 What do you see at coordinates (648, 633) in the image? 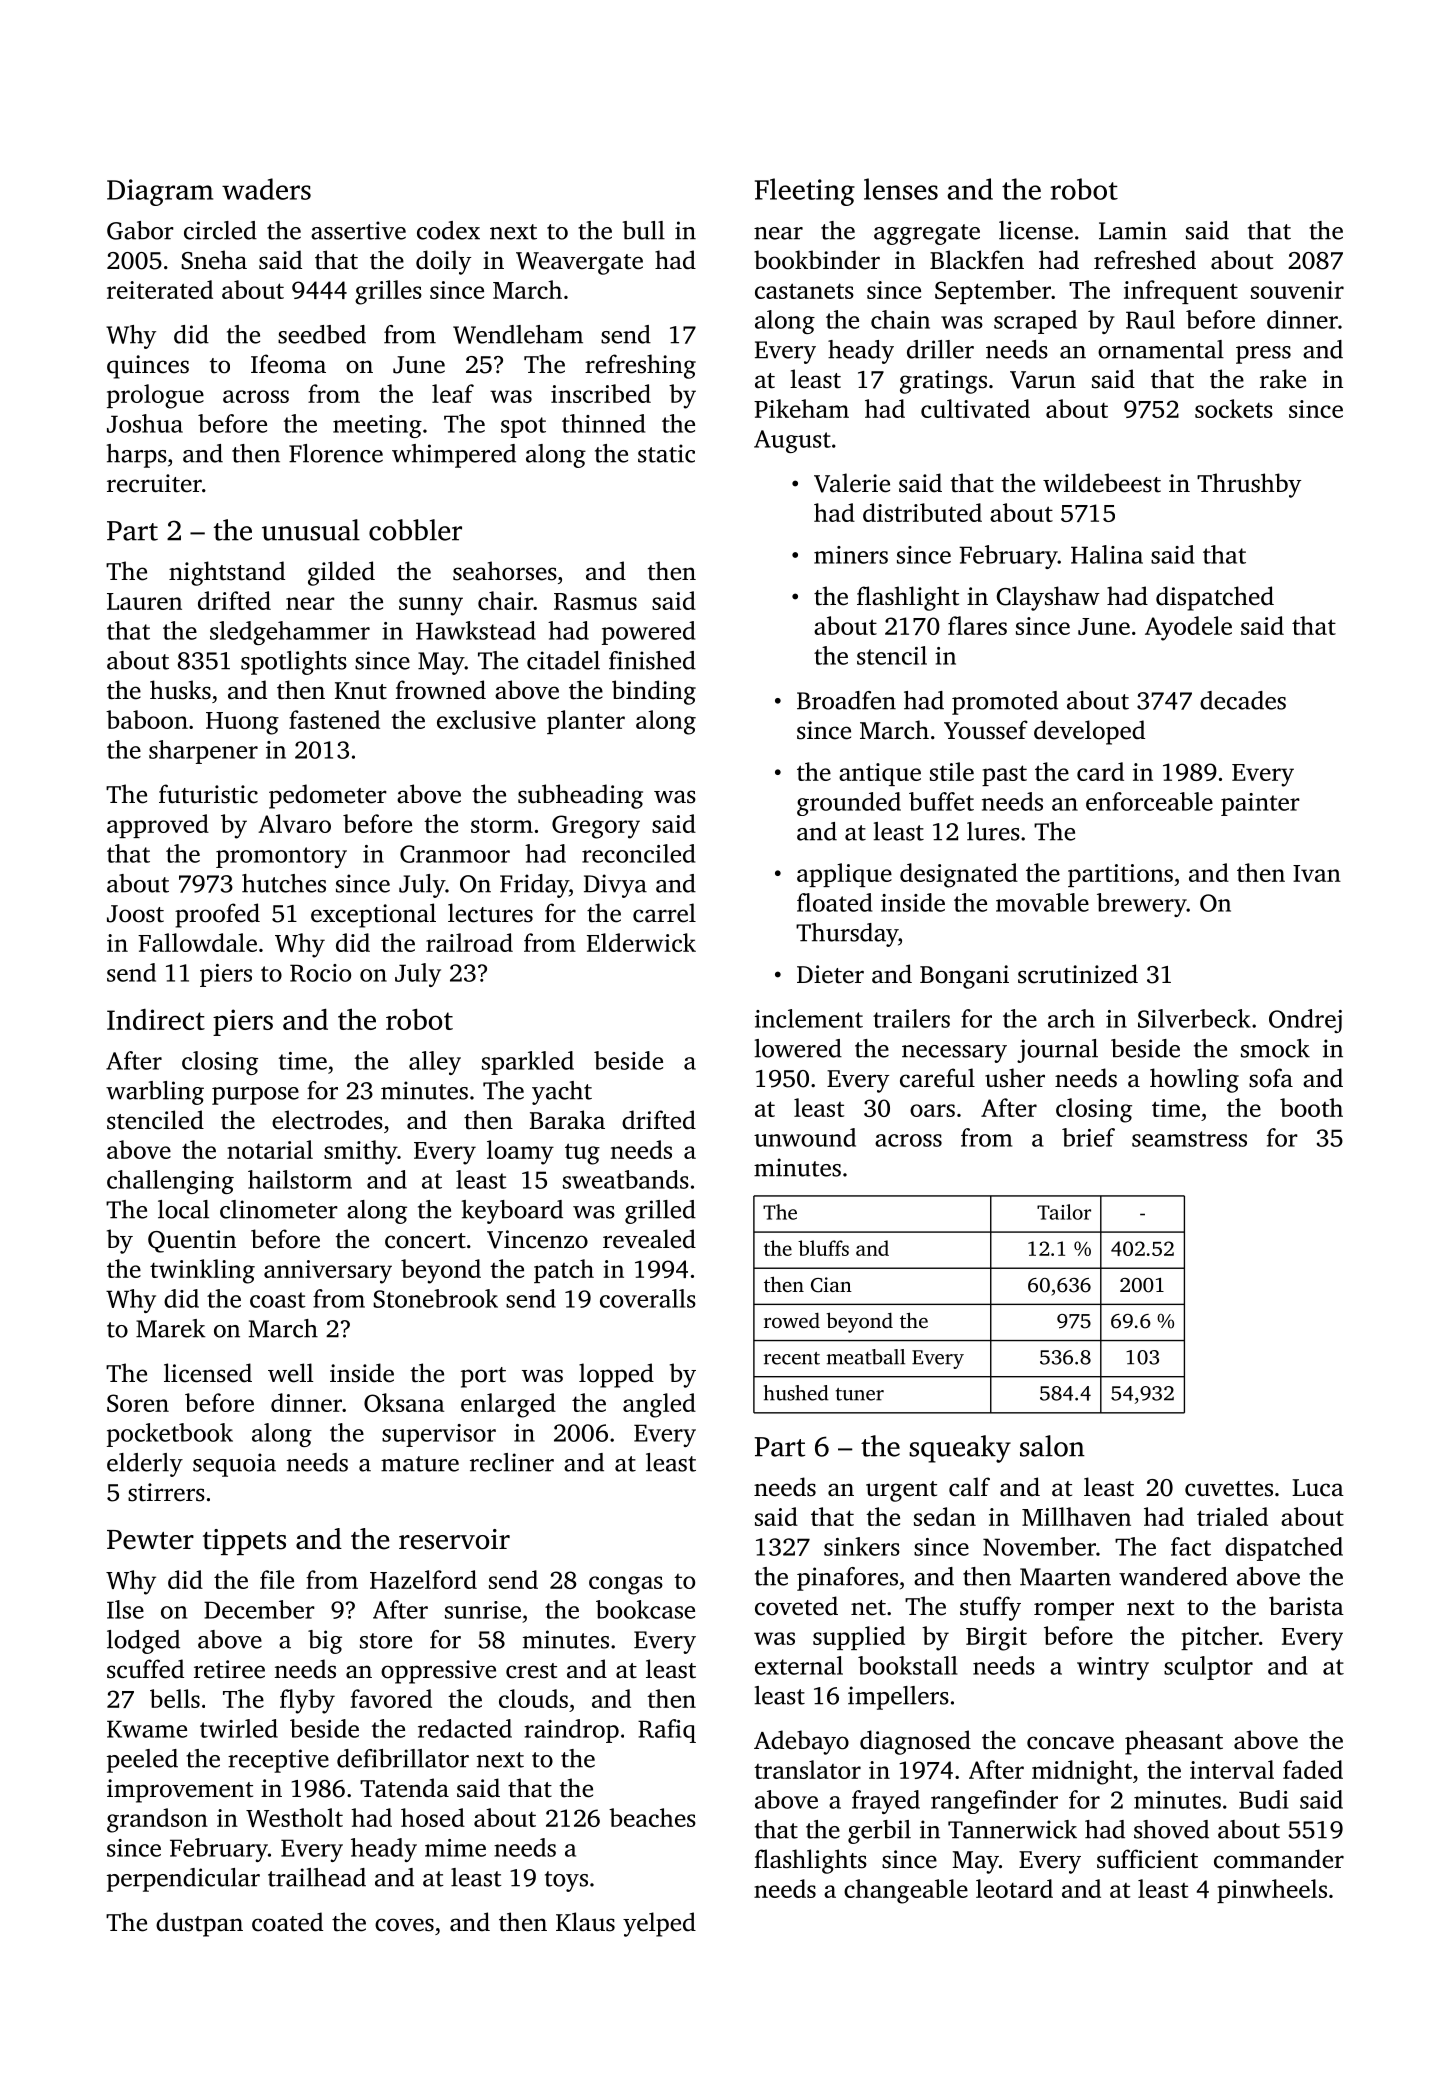
I see `powered` at bounding box center [648, 633].
